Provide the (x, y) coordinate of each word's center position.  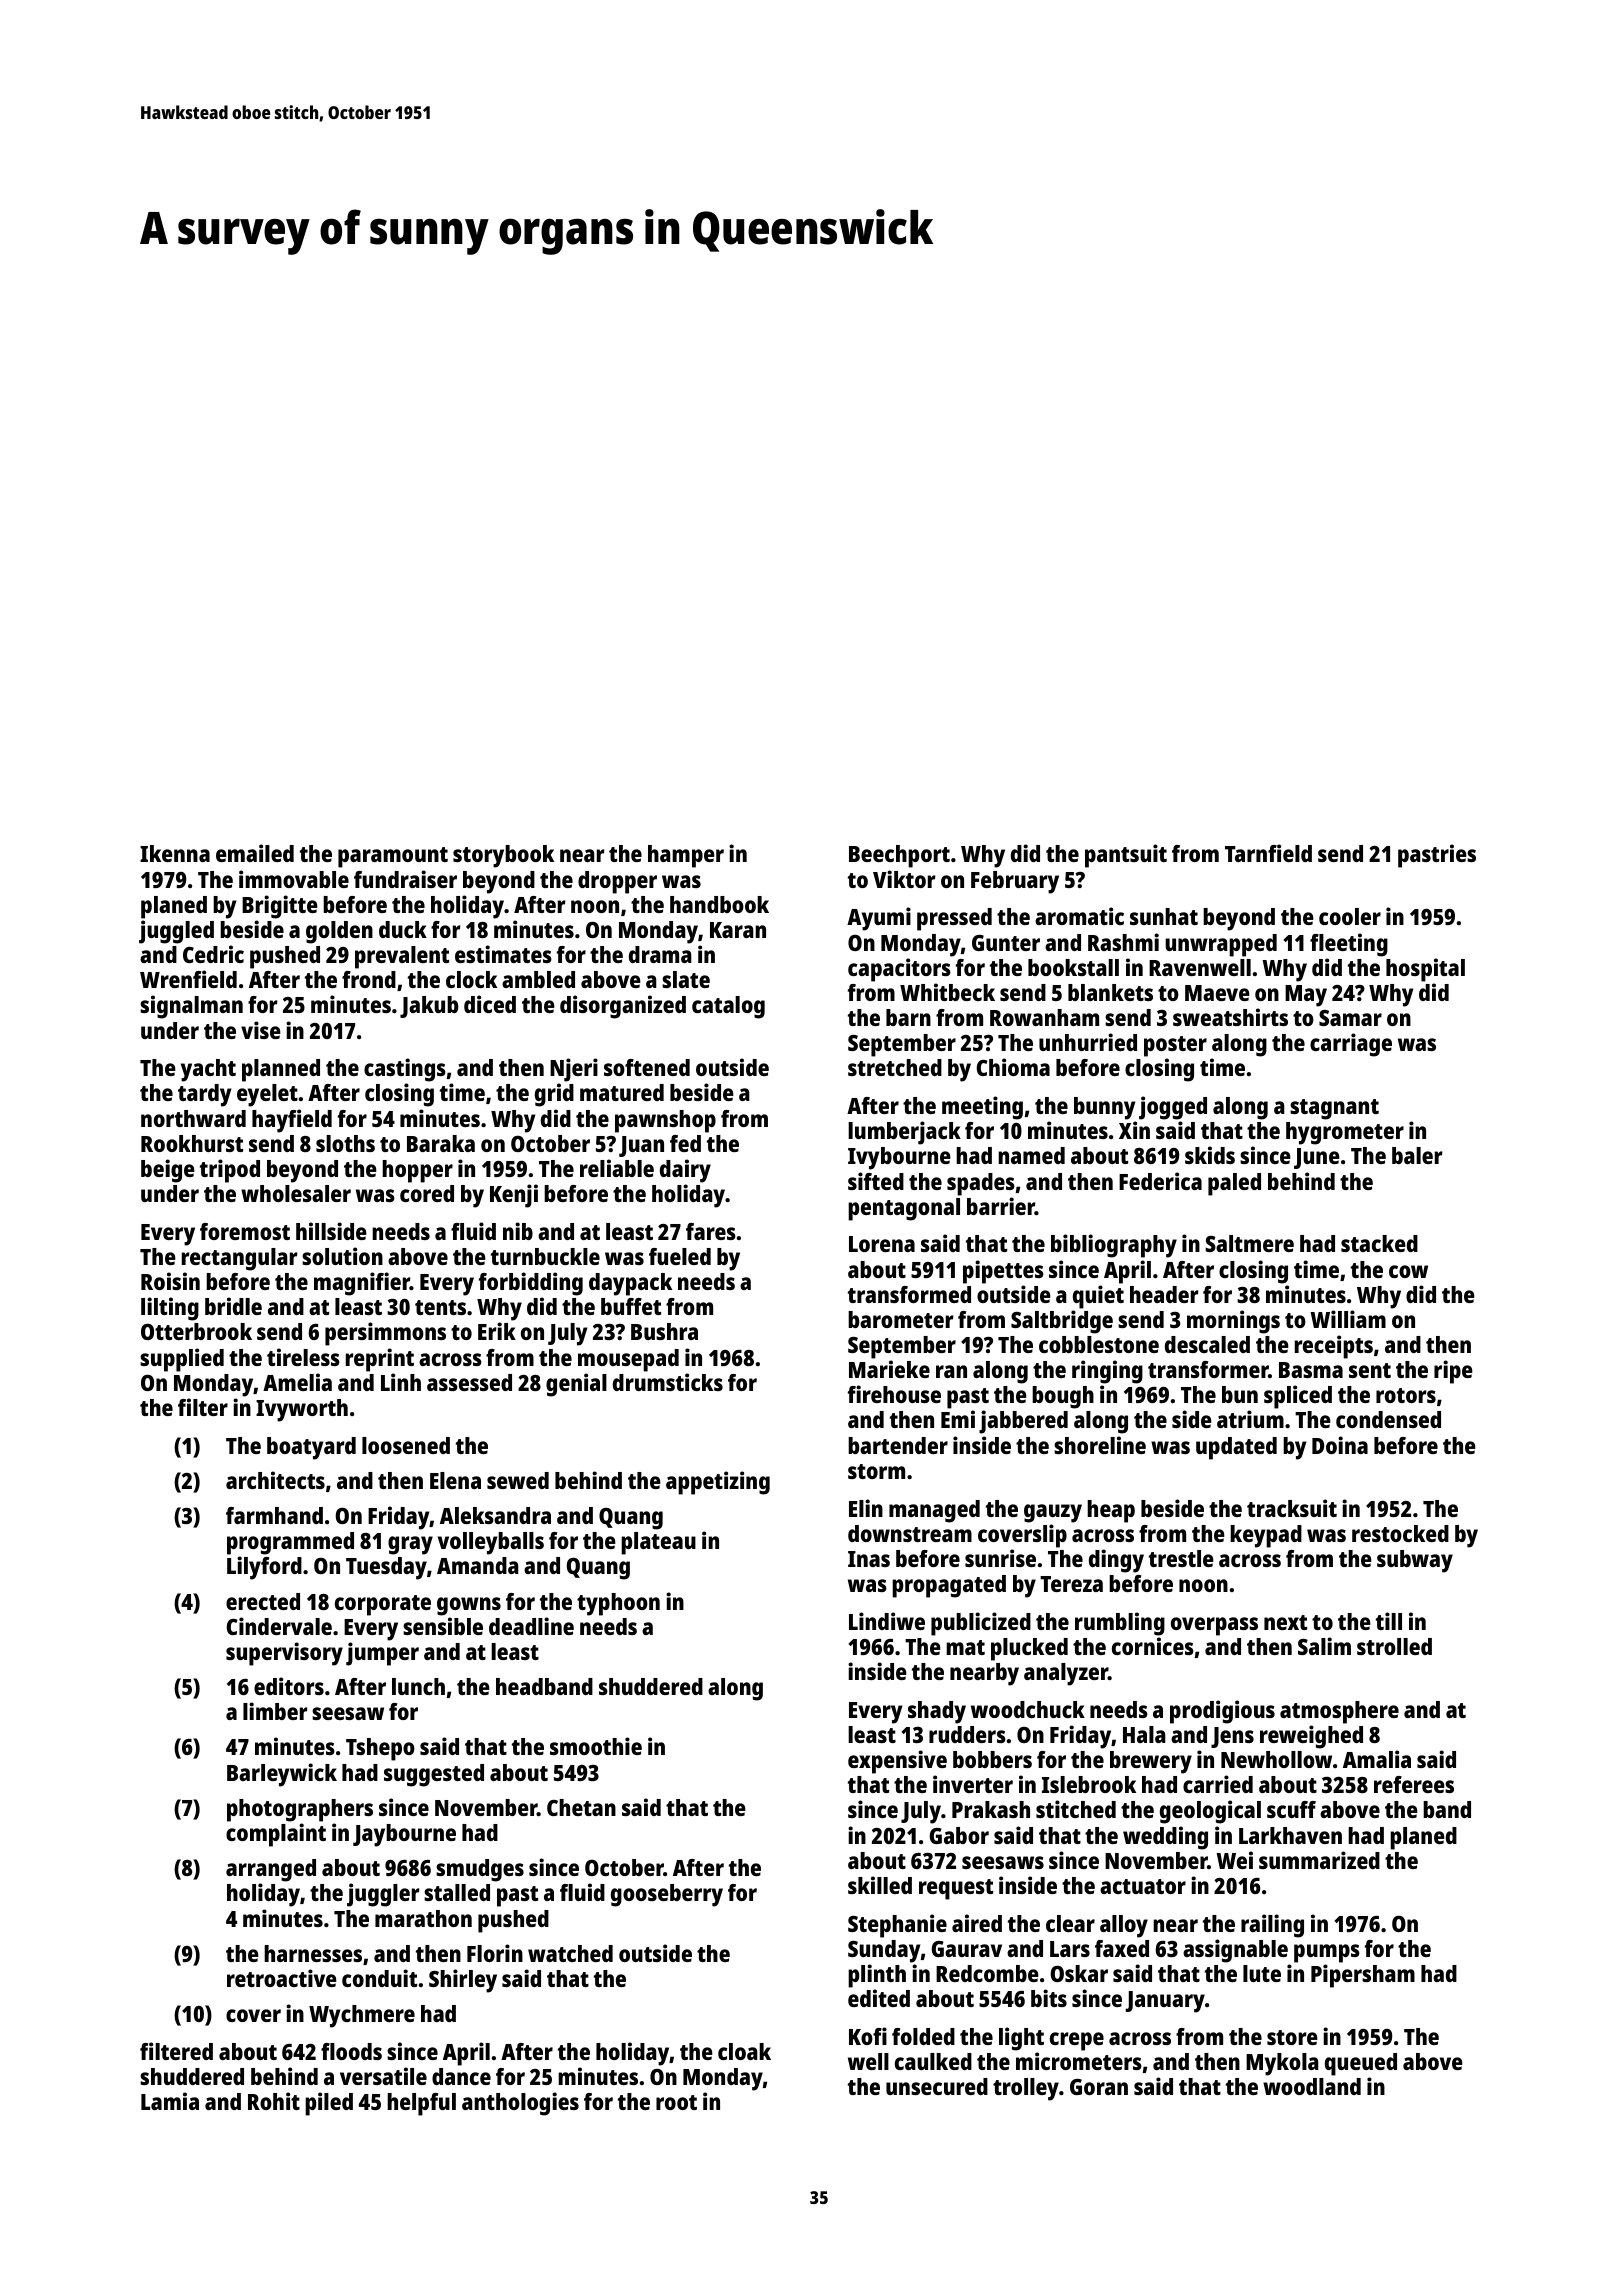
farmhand (274, 1515)
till (1389, 1621)
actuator (1143, 1886)
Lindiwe (887, 1621)
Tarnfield (1268, 853)
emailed (255, 853)
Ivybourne (899, 1158)
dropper (617, 882)
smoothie (596, 1746)
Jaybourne (404, 1835)
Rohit (274, 2101)
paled (1234, 1184)
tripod (230, 1171)
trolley (1026, 2089)
